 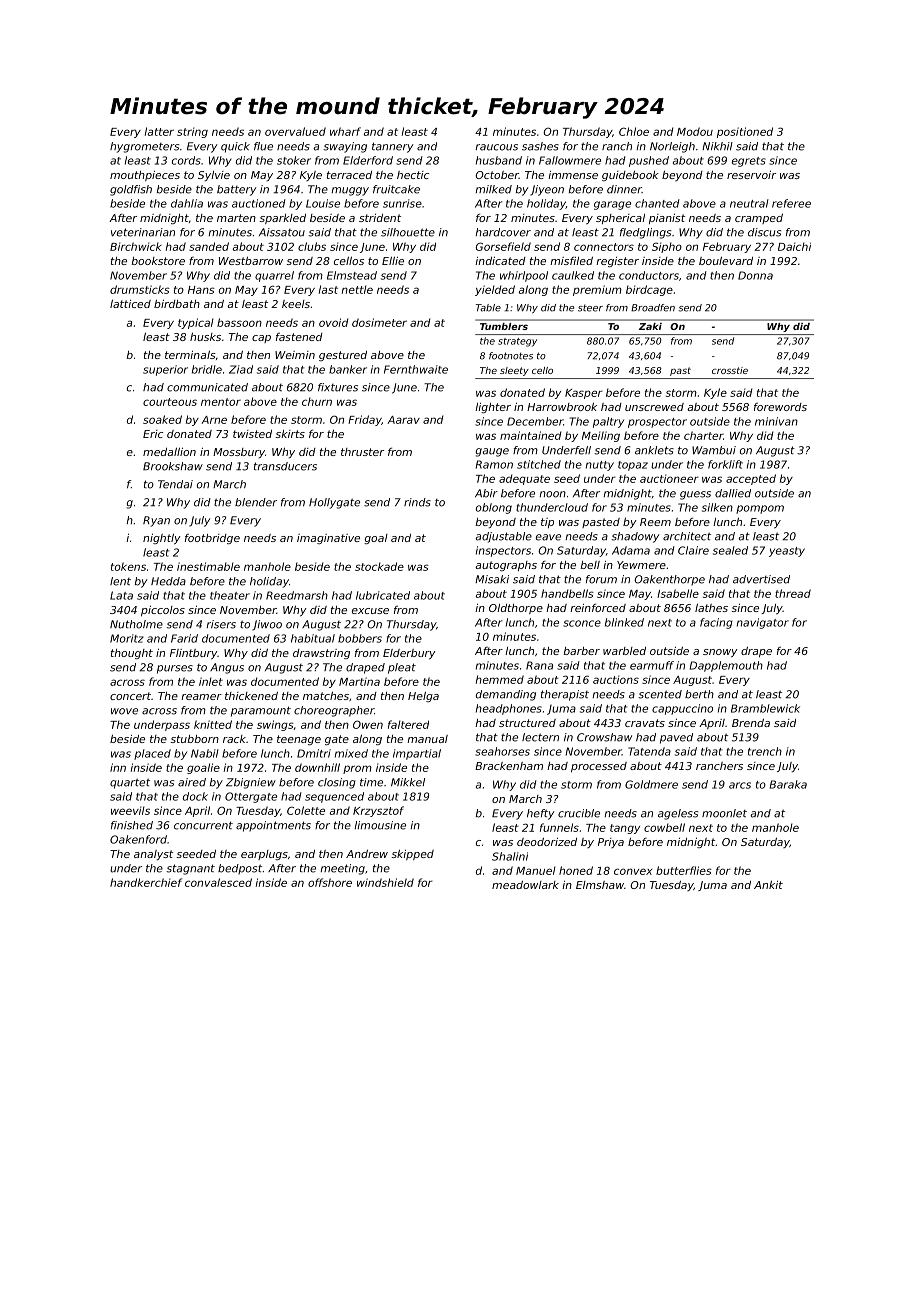 What do you see at coordinates (788, 784) in the page?
I see `Baraka` at bounding box center [788, 784].
